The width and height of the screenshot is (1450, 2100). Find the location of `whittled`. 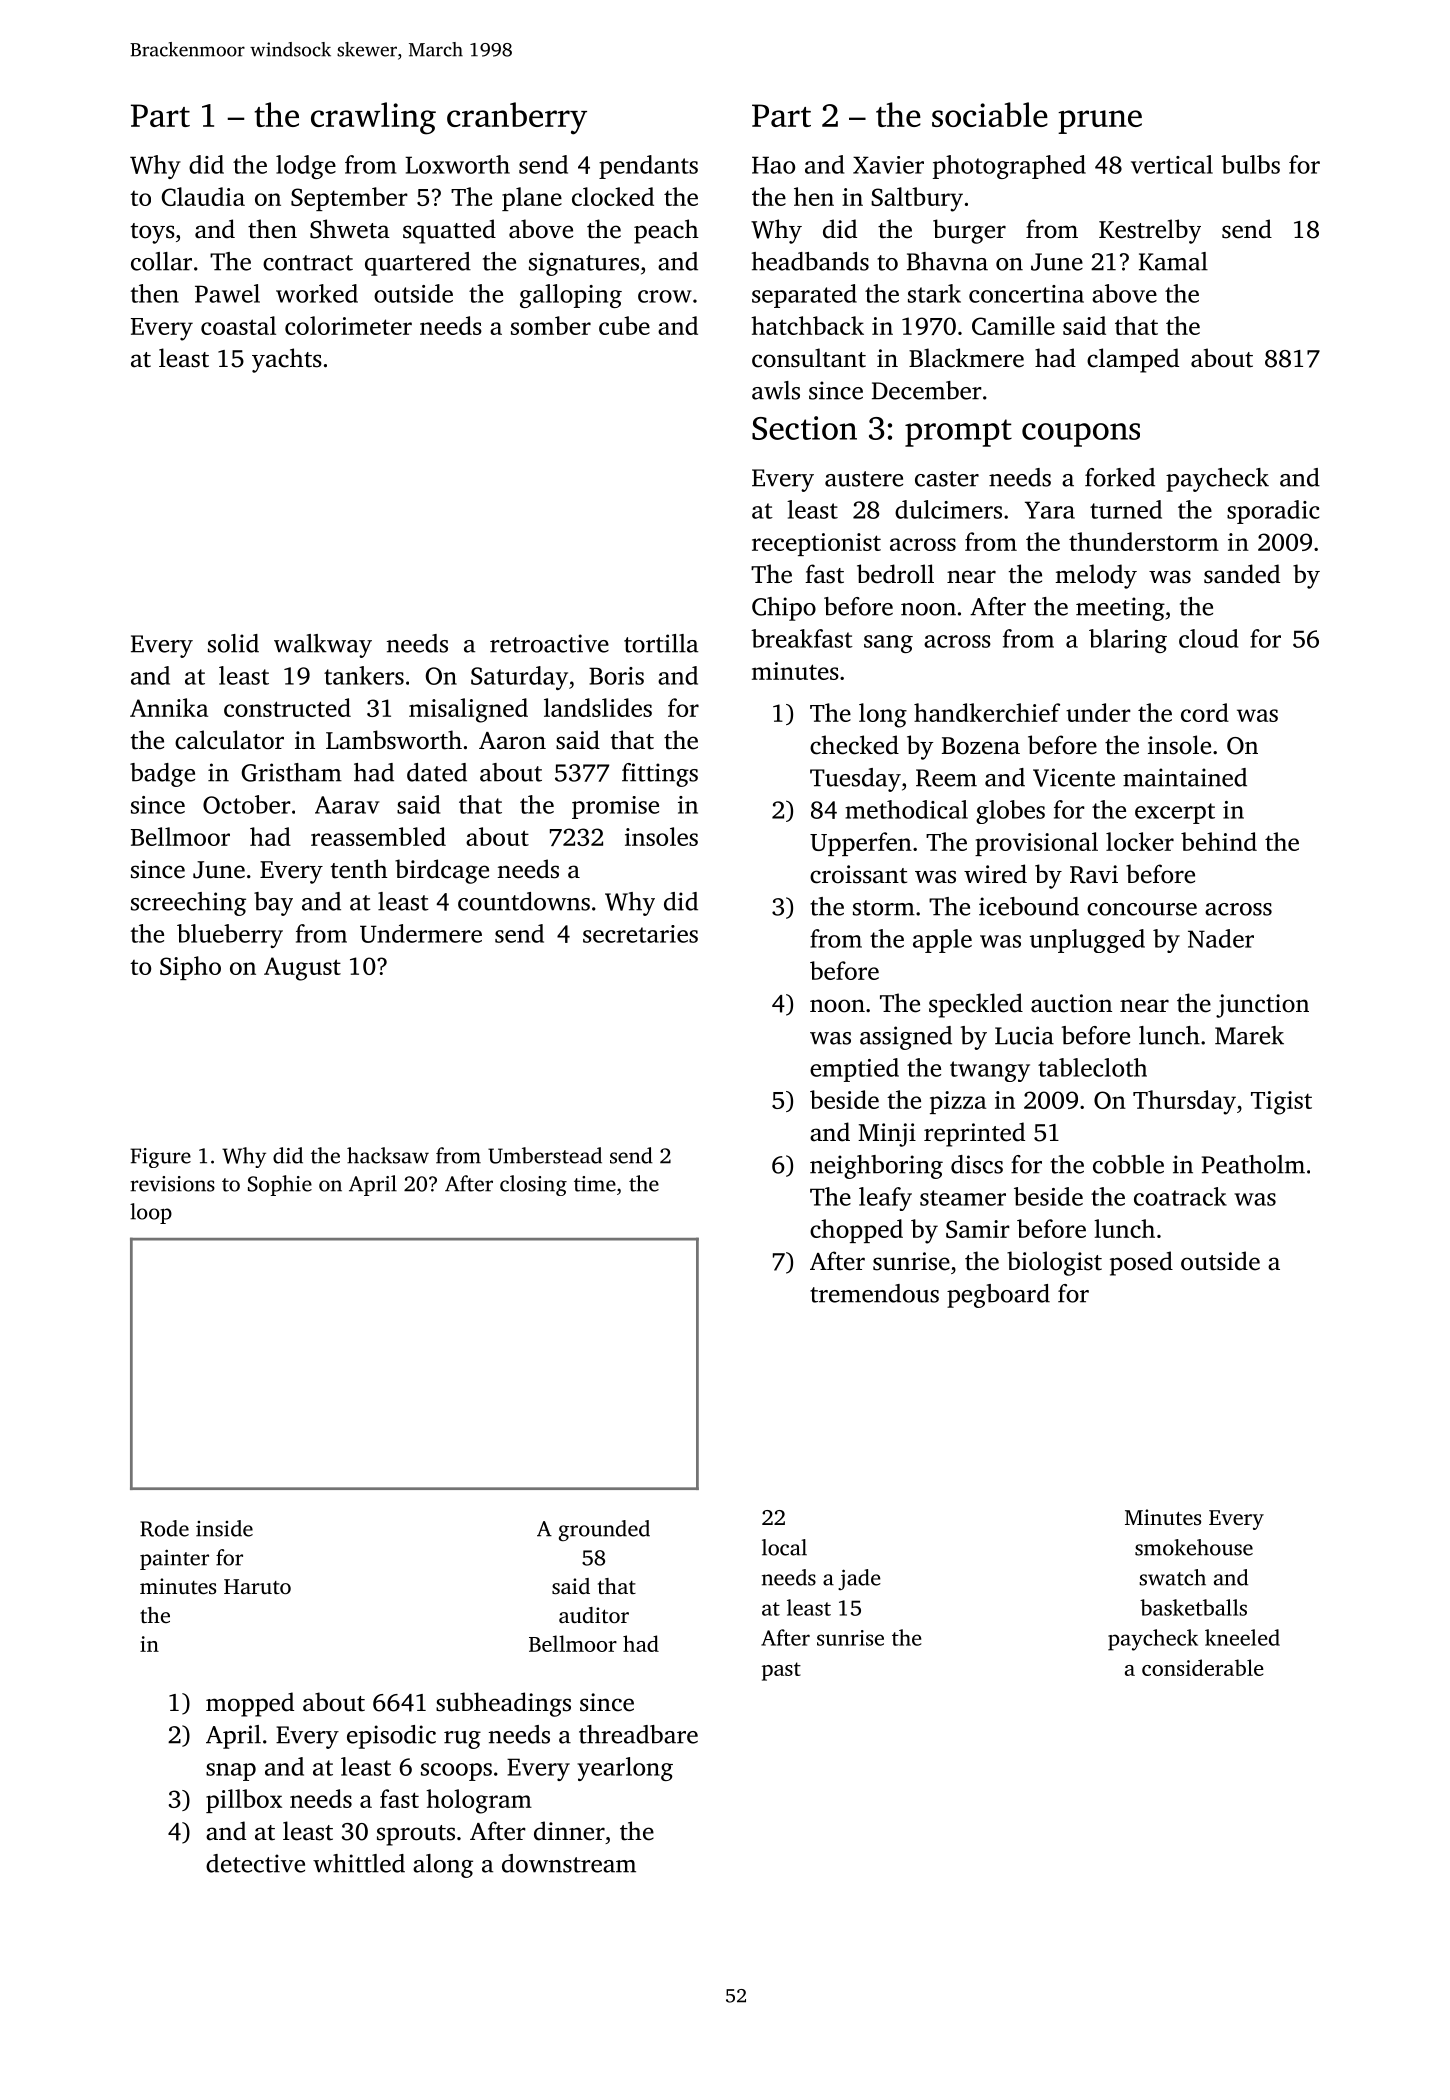

whittled is located at coordinates (359, 1863).
